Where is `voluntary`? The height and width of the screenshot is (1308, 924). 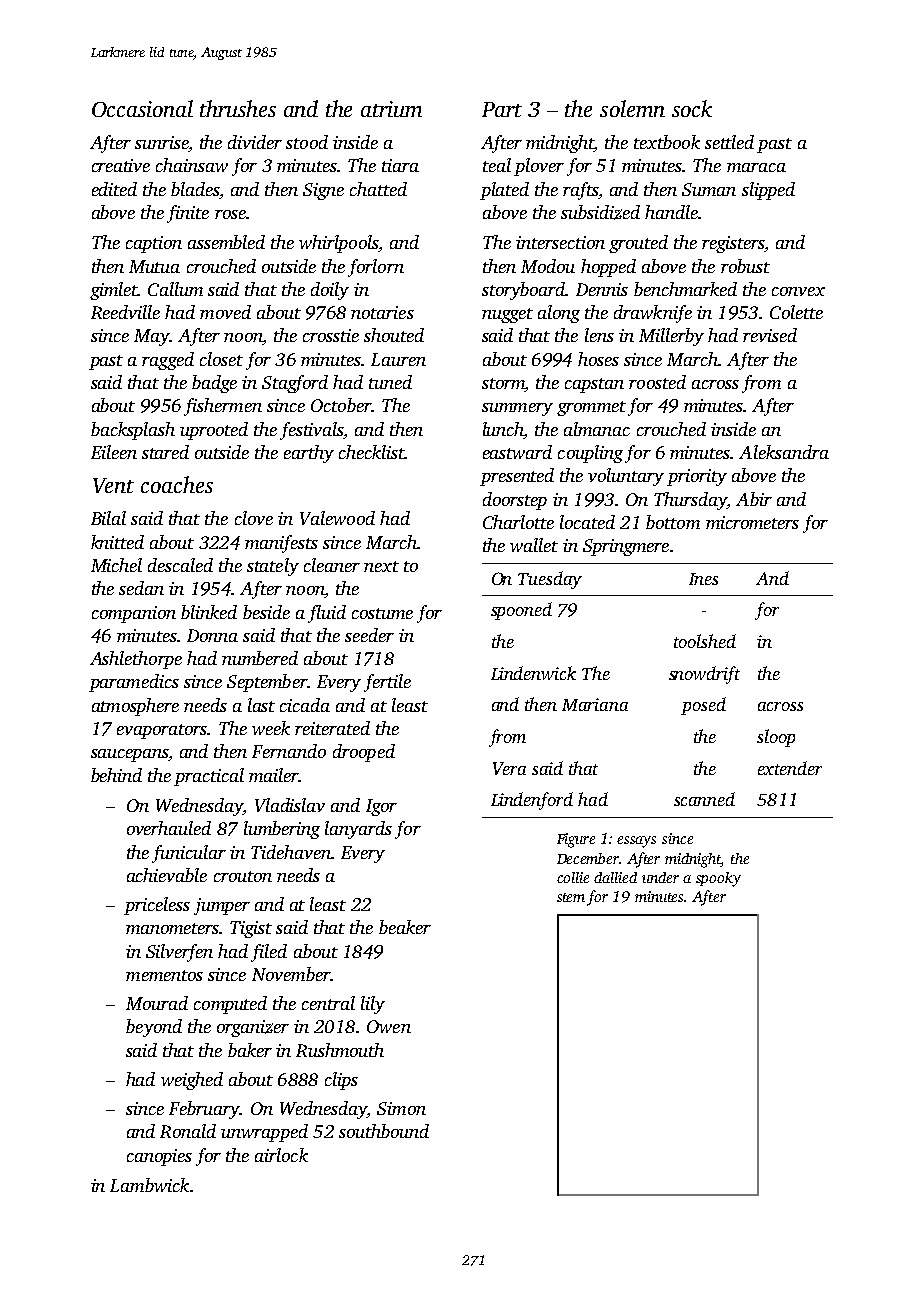 voluntary is located at coordinates (626, 477).
